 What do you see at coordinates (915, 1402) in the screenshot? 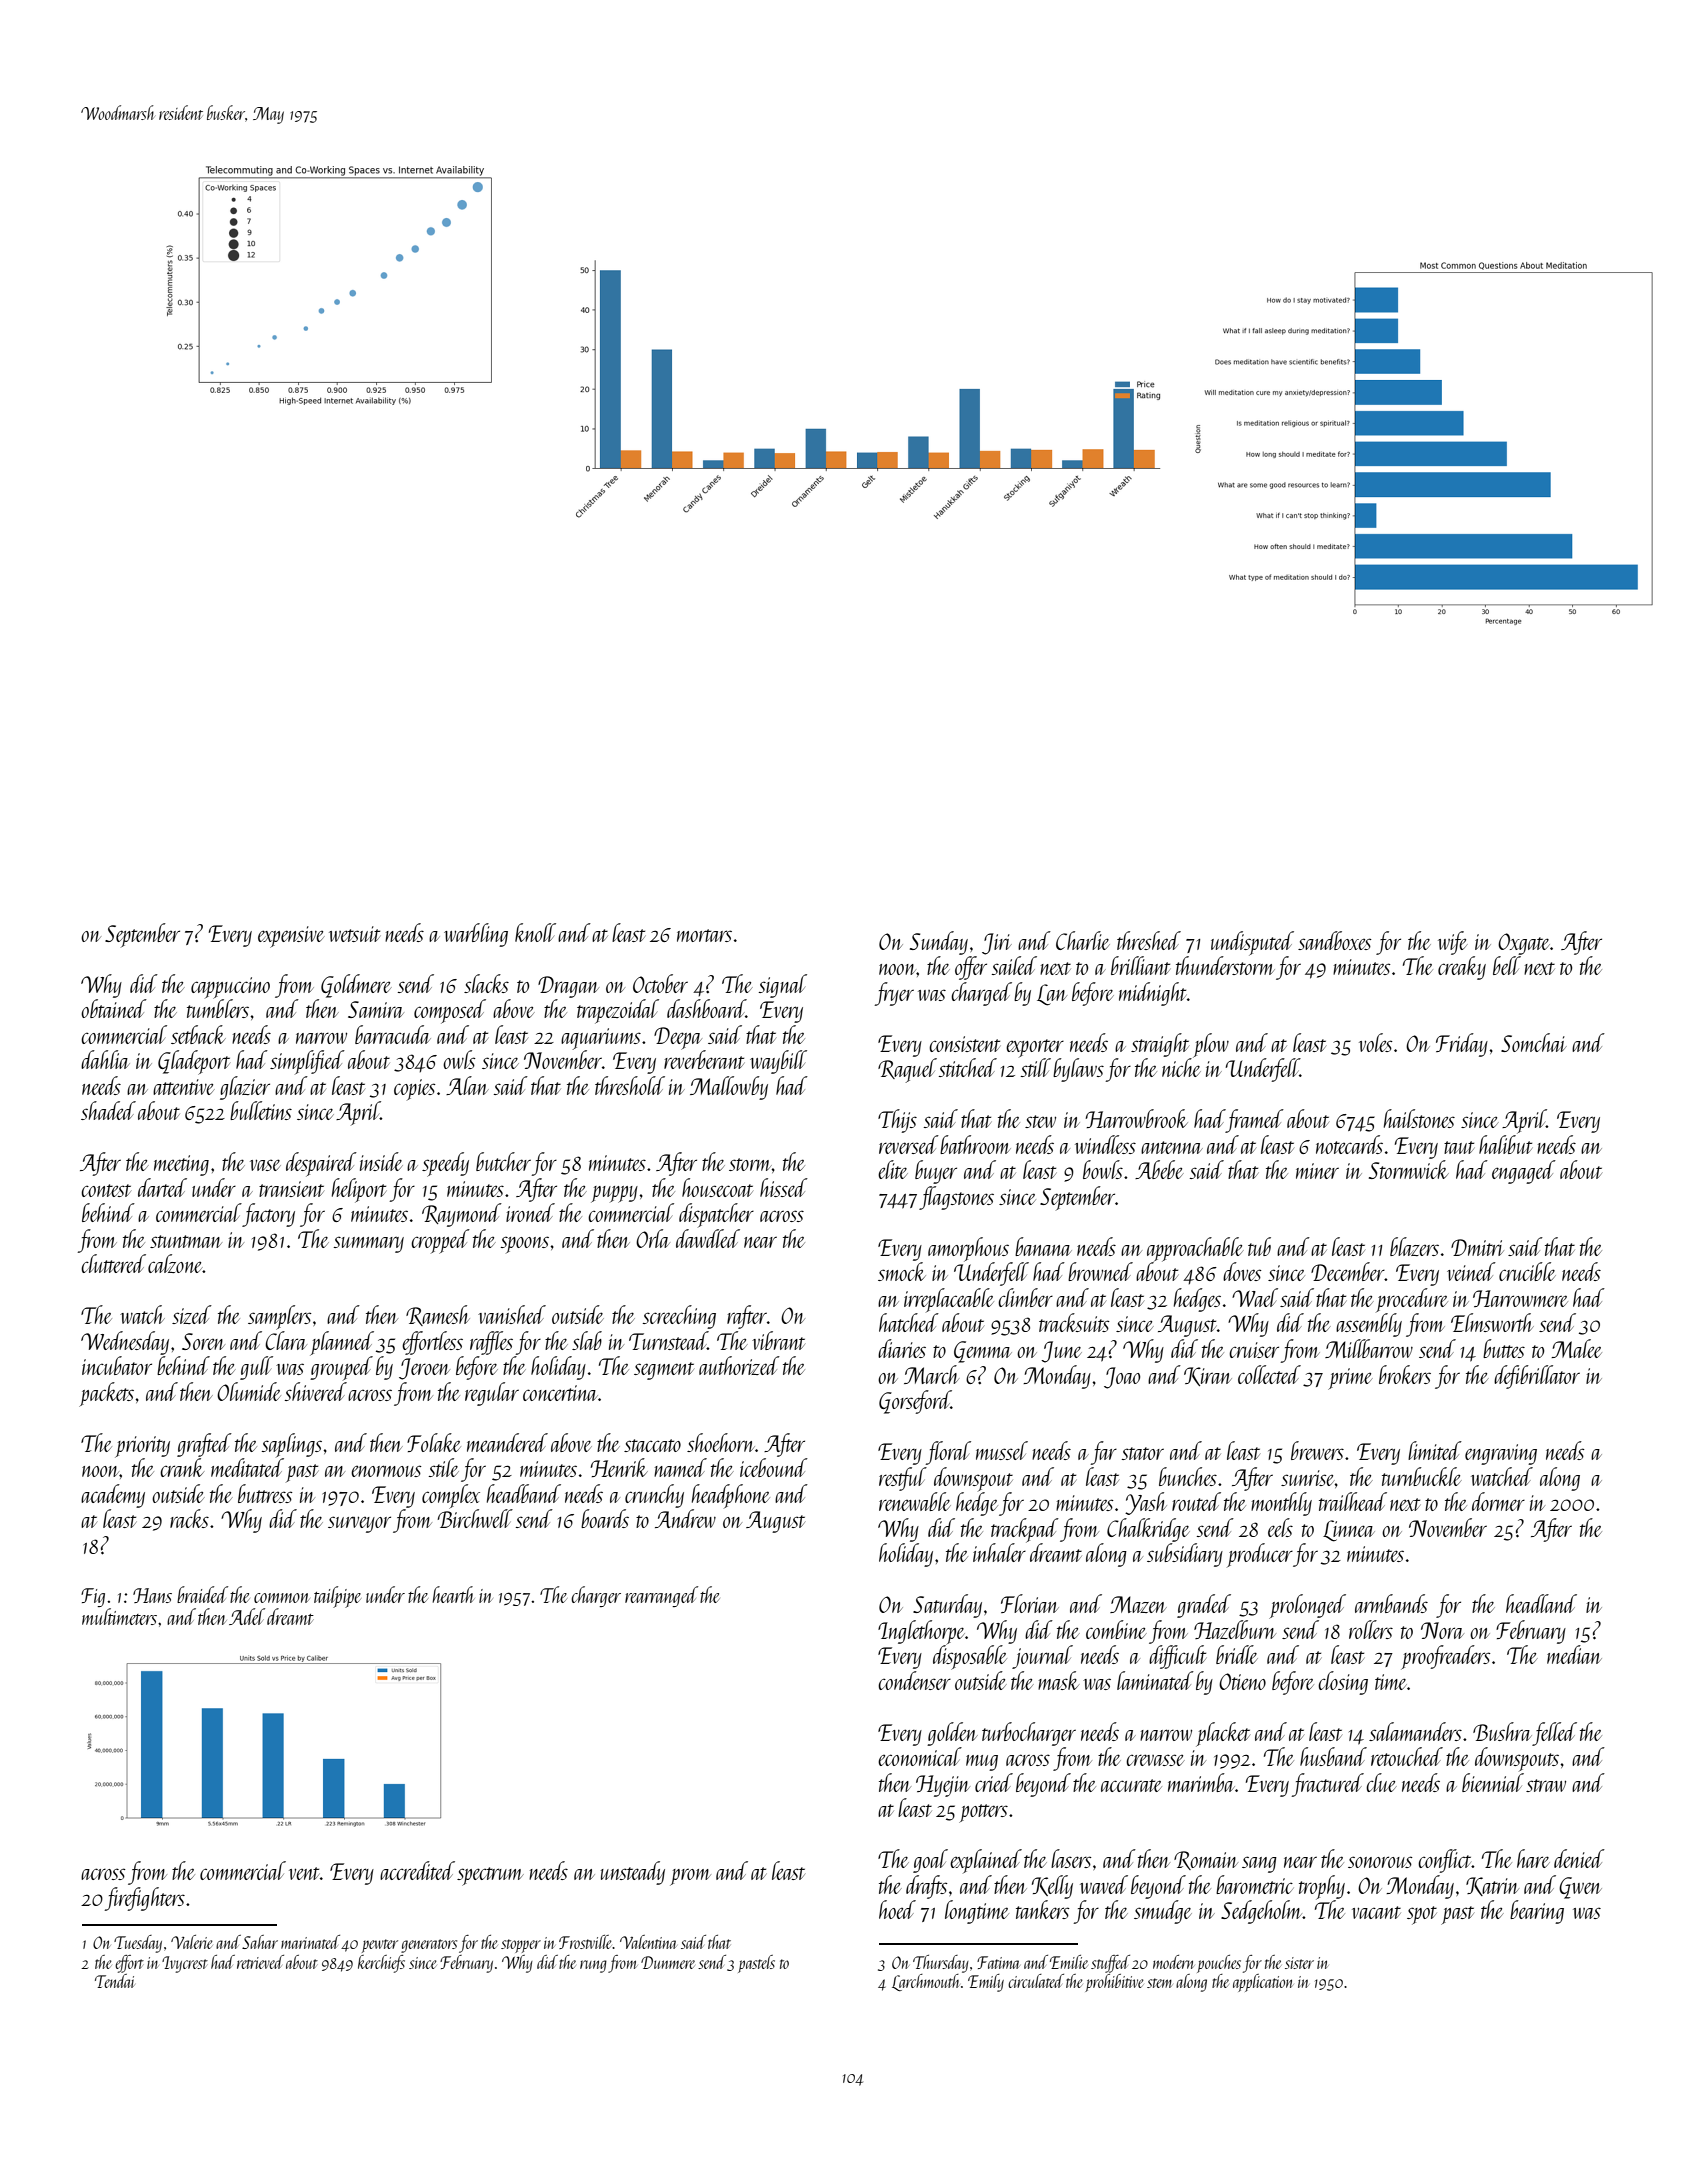
I see `Gorseford` at bounding box center [915, 1402].
